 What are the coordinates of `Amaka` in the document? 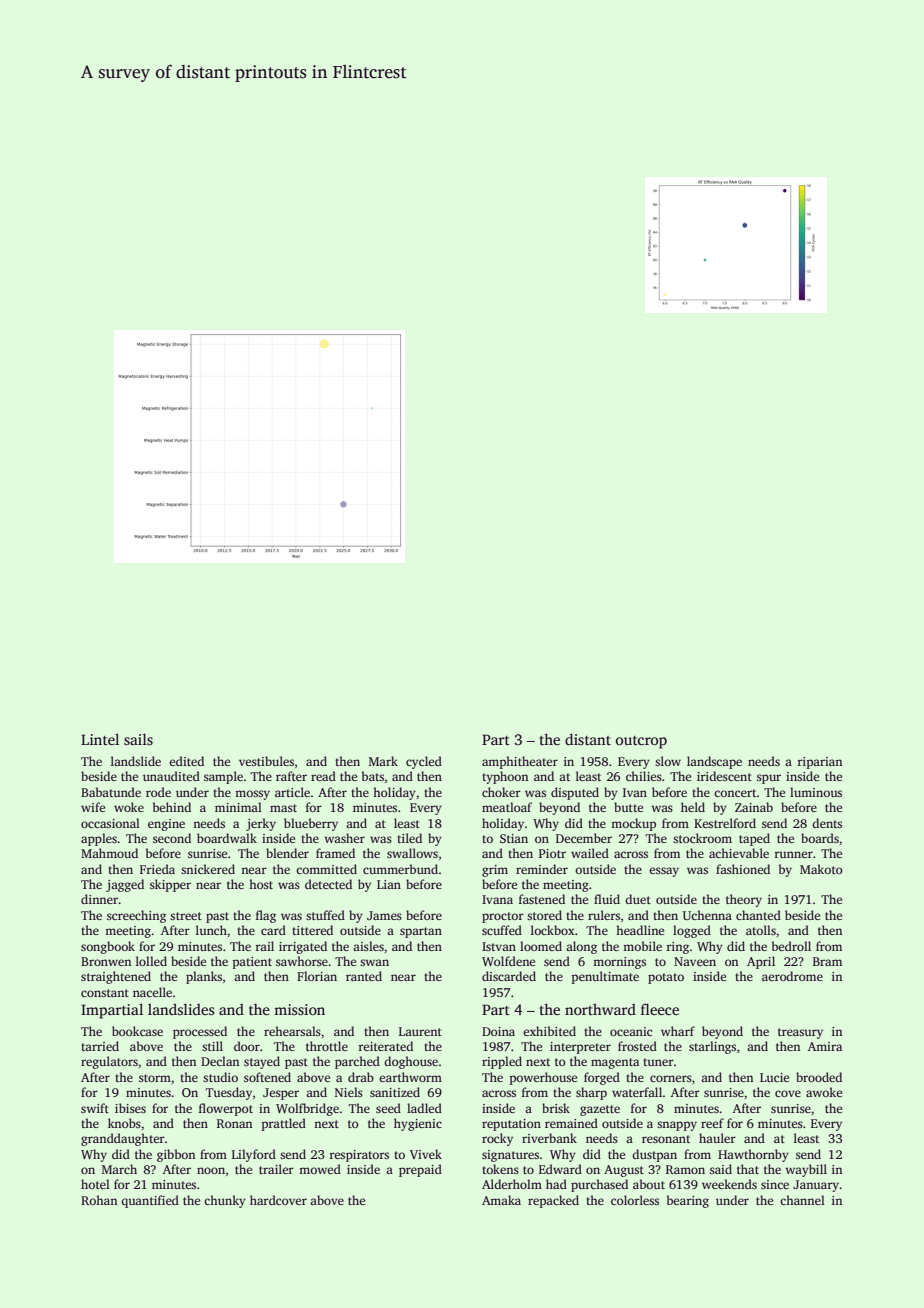 It's located at (501, 1200).
